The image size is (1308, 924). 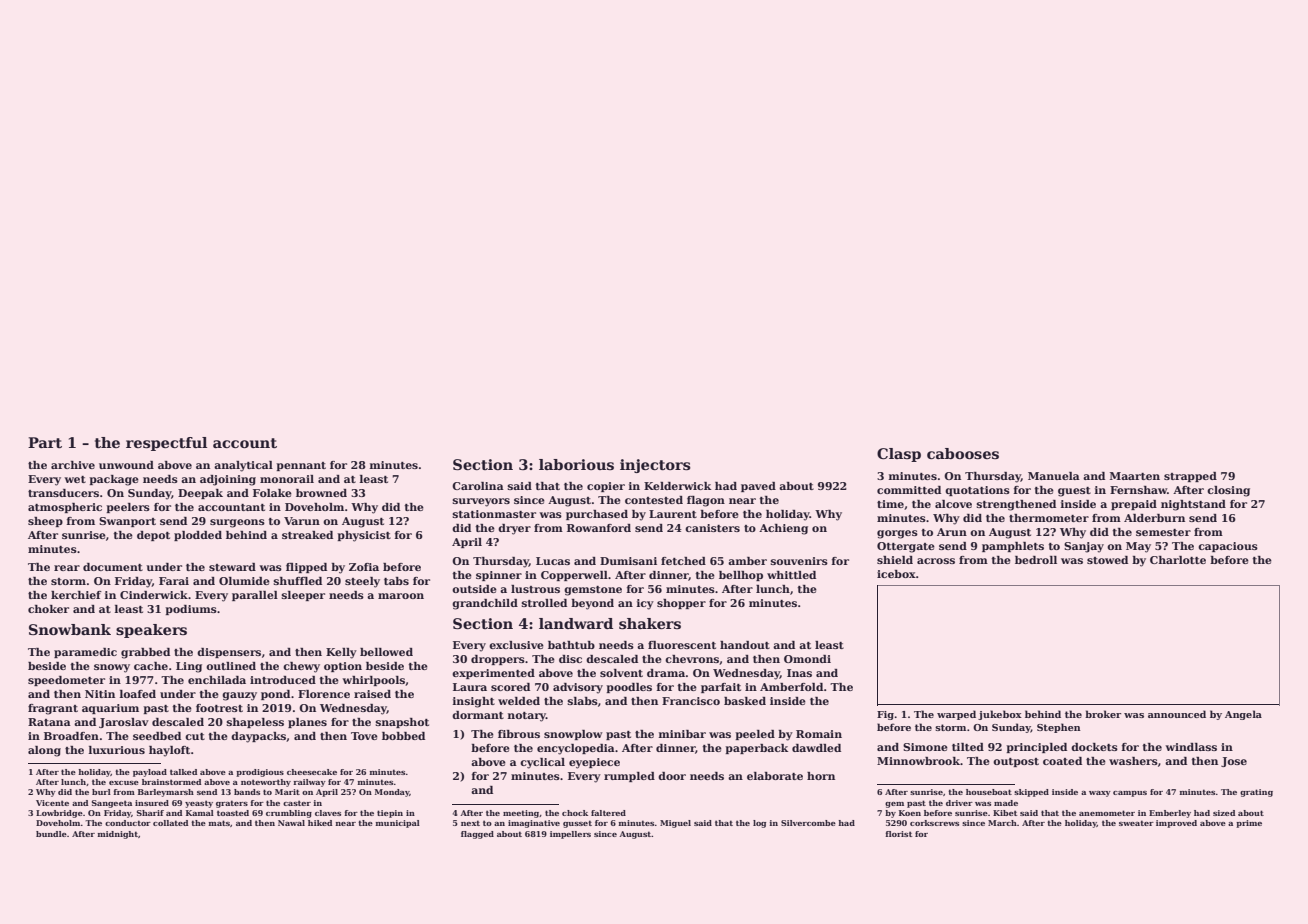 What do you see at coordinates (166, 444) in the page?
I see `respectful` at bounding box center [166, 444].
